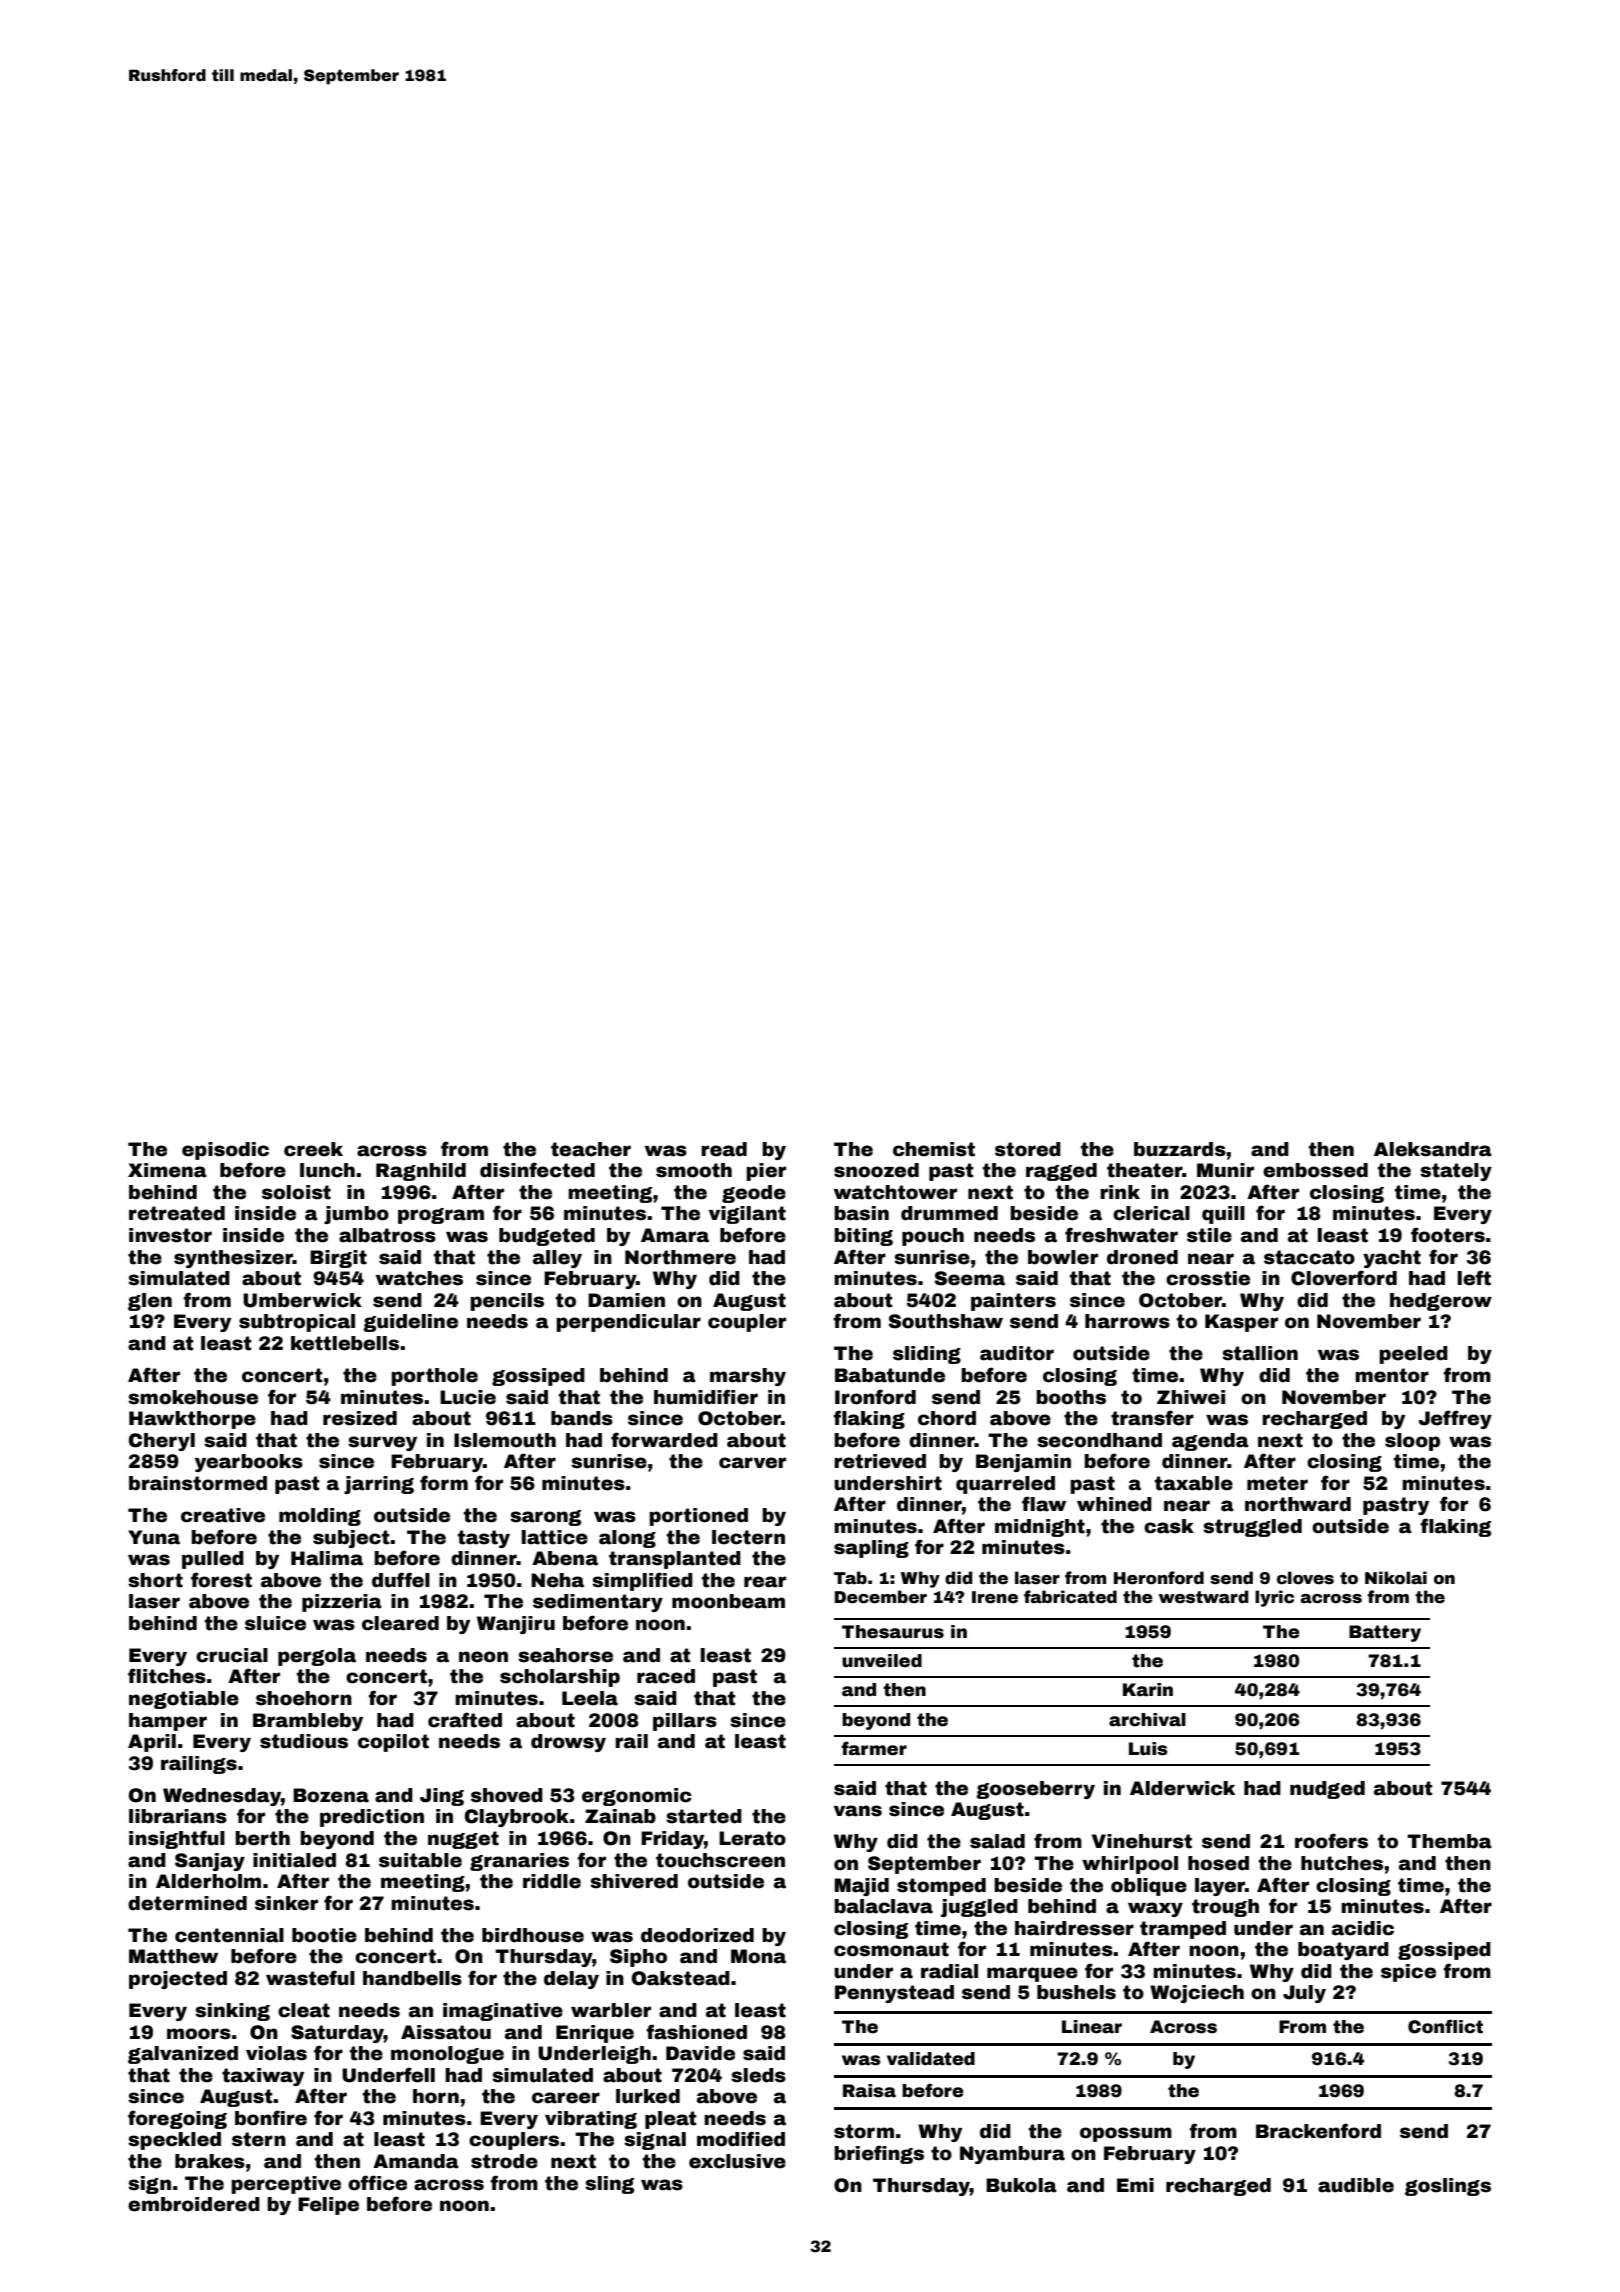 This screenshot has width=1620, height=2292. Describe the element at coordinates (154, 1537) in the screenshot. I see `Yuna` at that location.
